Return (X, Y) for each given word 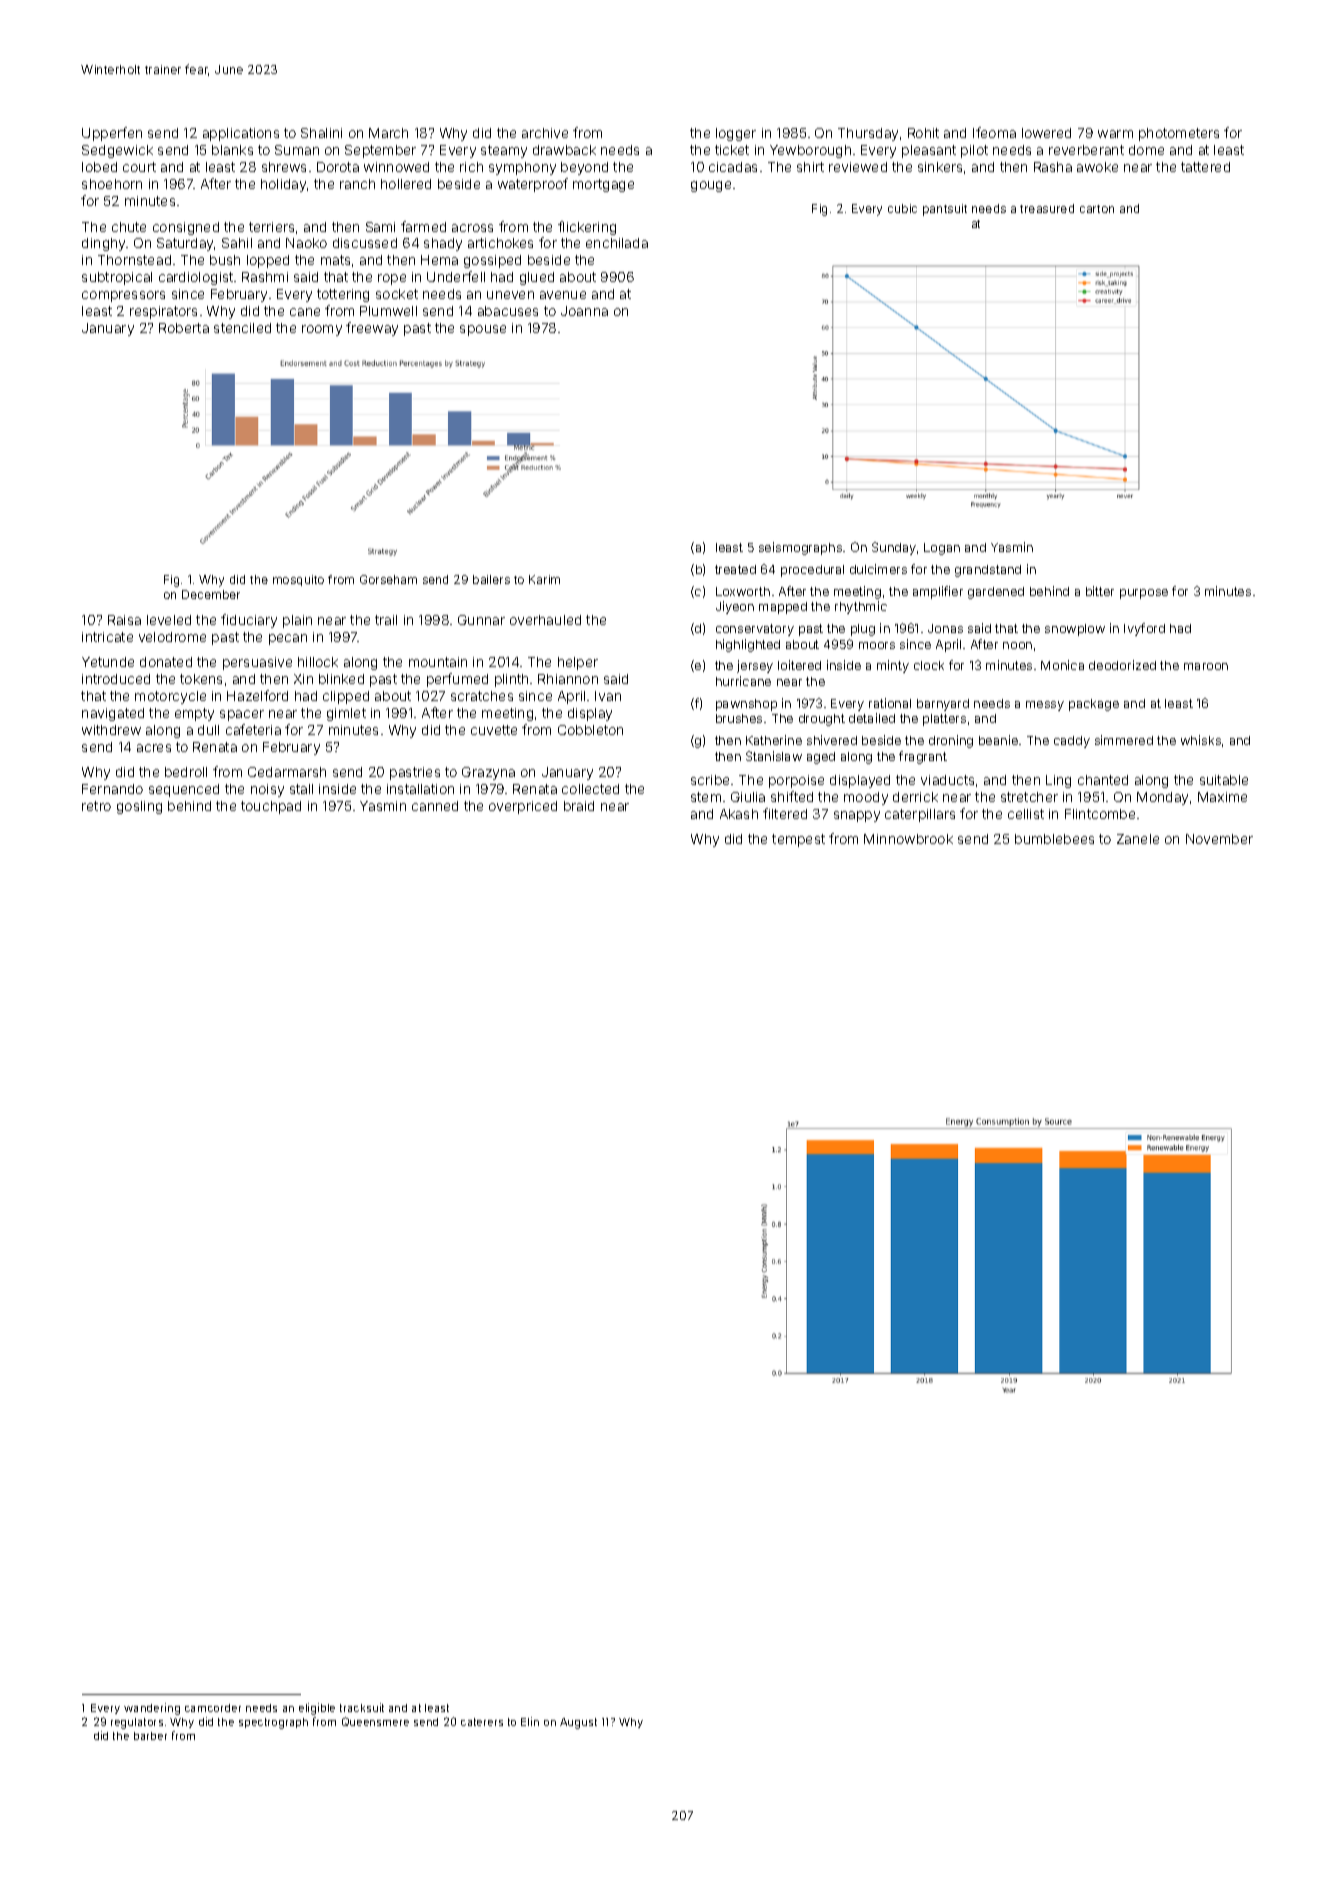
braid (579, 806)
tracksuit (362, 1707)
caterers (482, 1722)
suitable (1224, 780)
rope (392, 279)
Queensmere (375, 1721)
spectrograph (273, 1723)
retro (96, 806)
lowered (1046, 133)
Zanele (1138, 839)
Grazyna (488, 773)
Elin (530, 1721)
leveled (169, 620)
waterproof (533, 185)
